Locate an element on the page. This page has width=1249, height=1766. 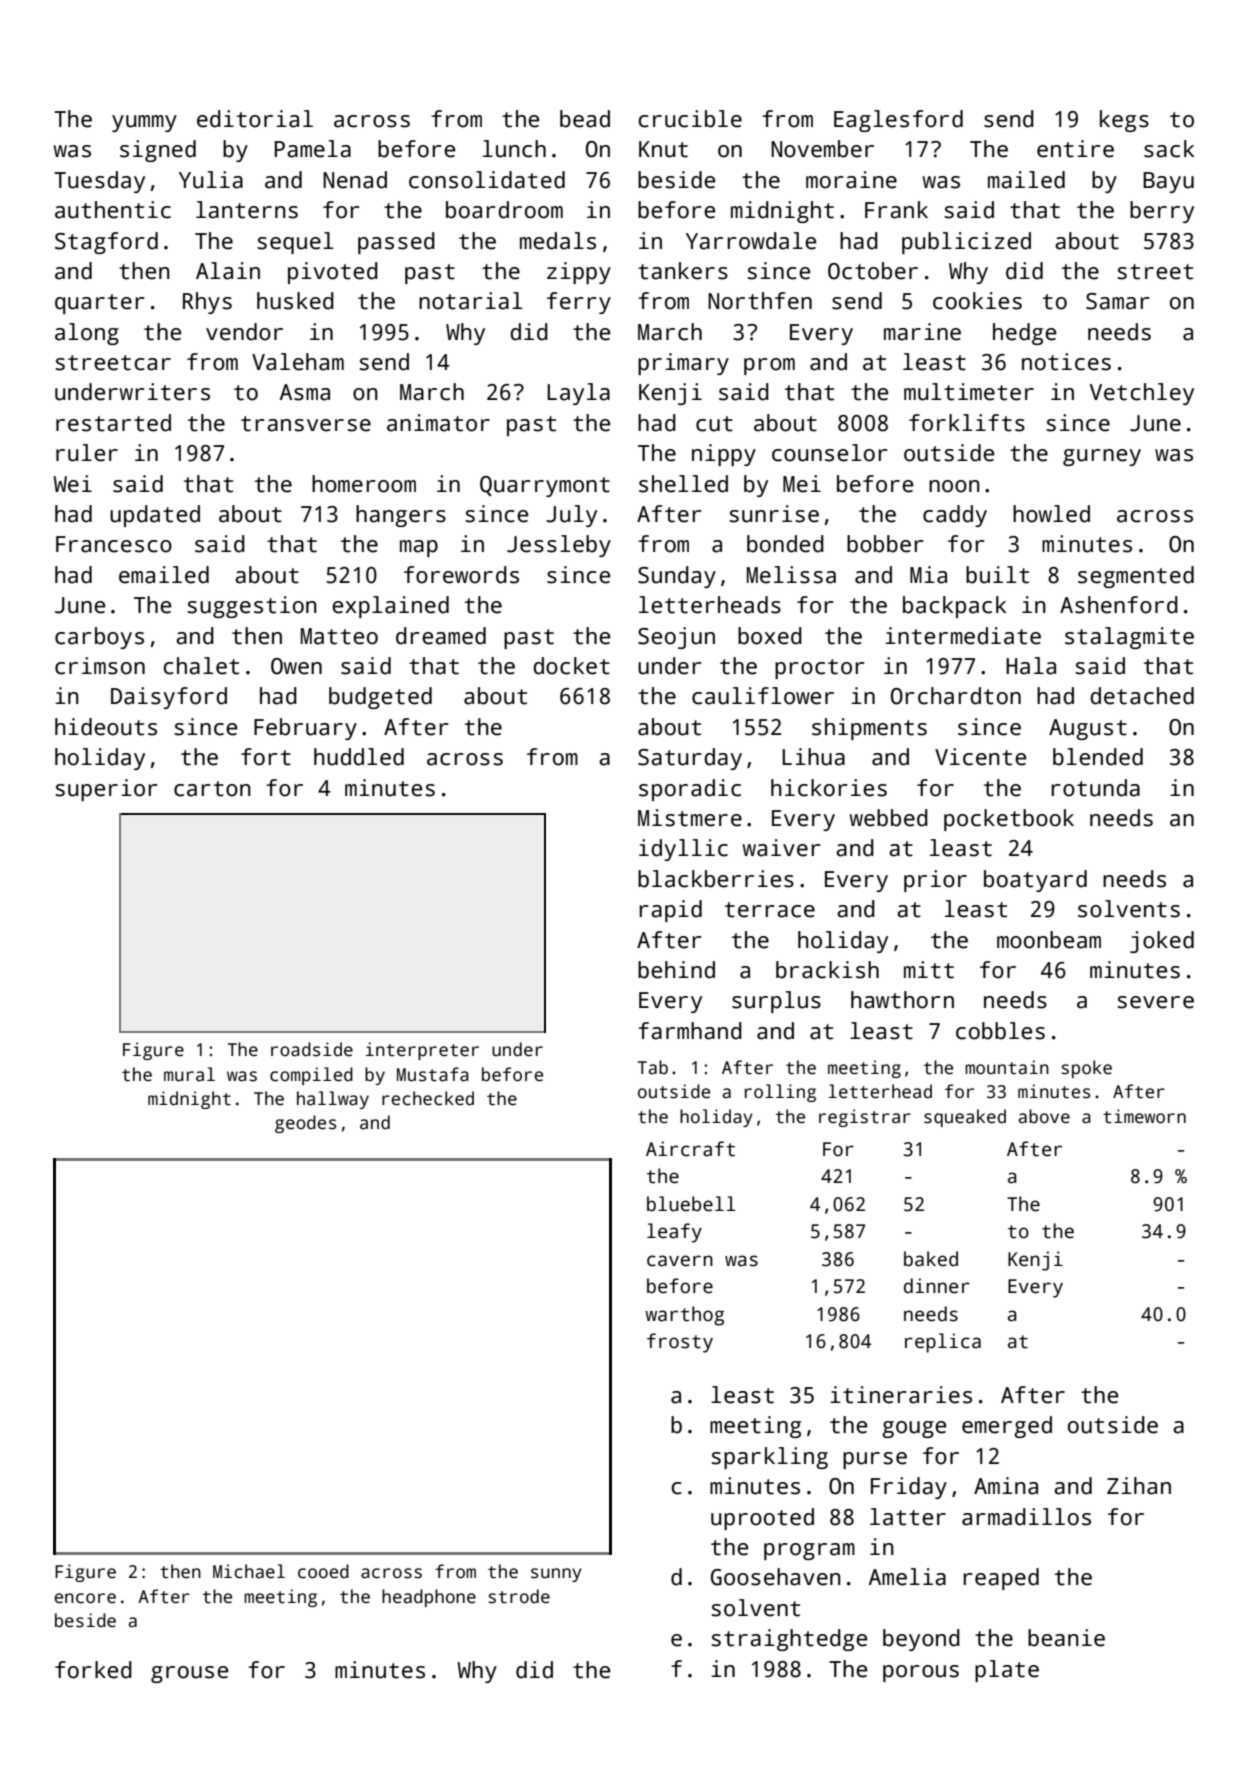
chalet is located at coordinates (201, 666).
